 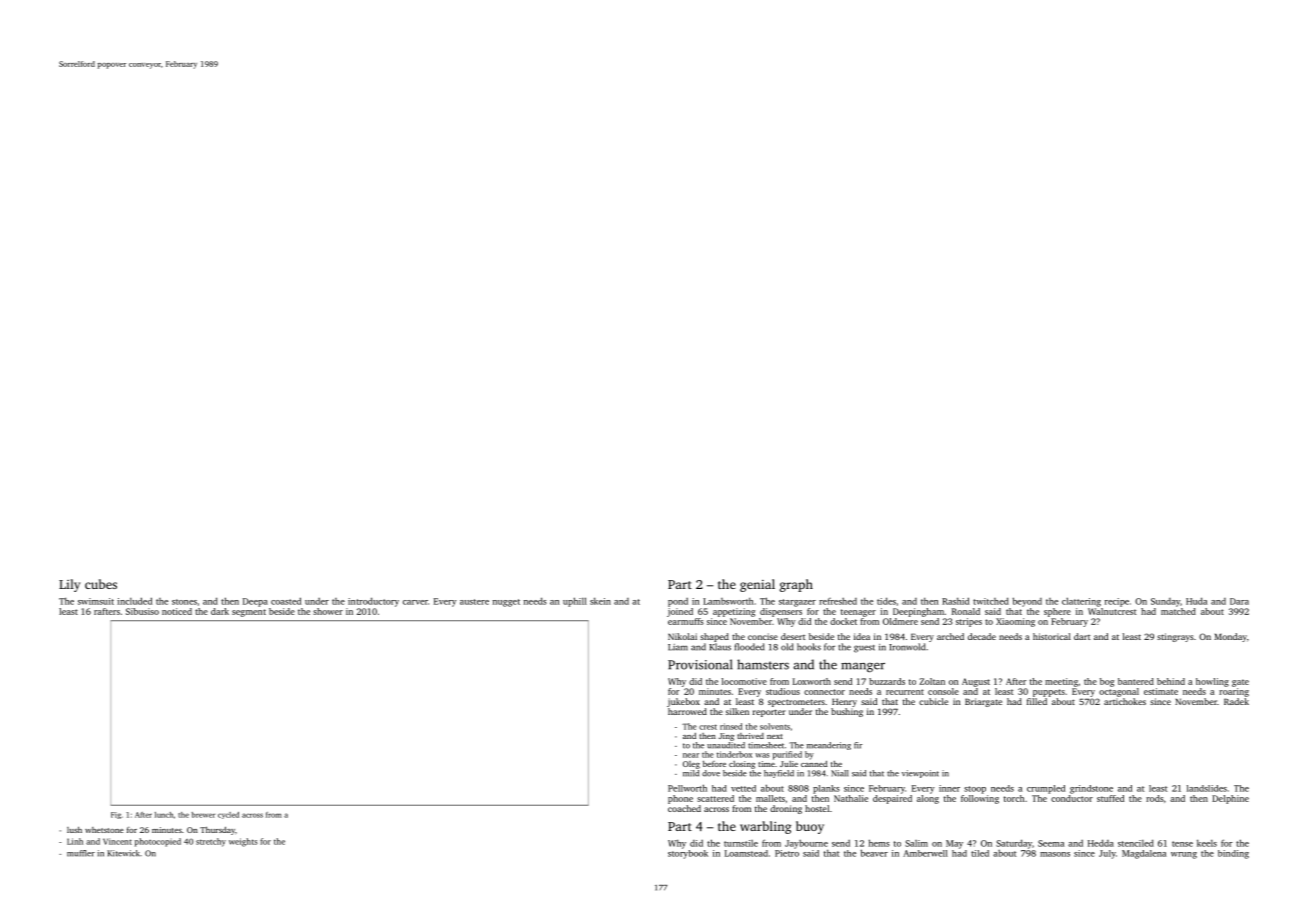 I want to click on stripes, so click(x=969, y=622).
